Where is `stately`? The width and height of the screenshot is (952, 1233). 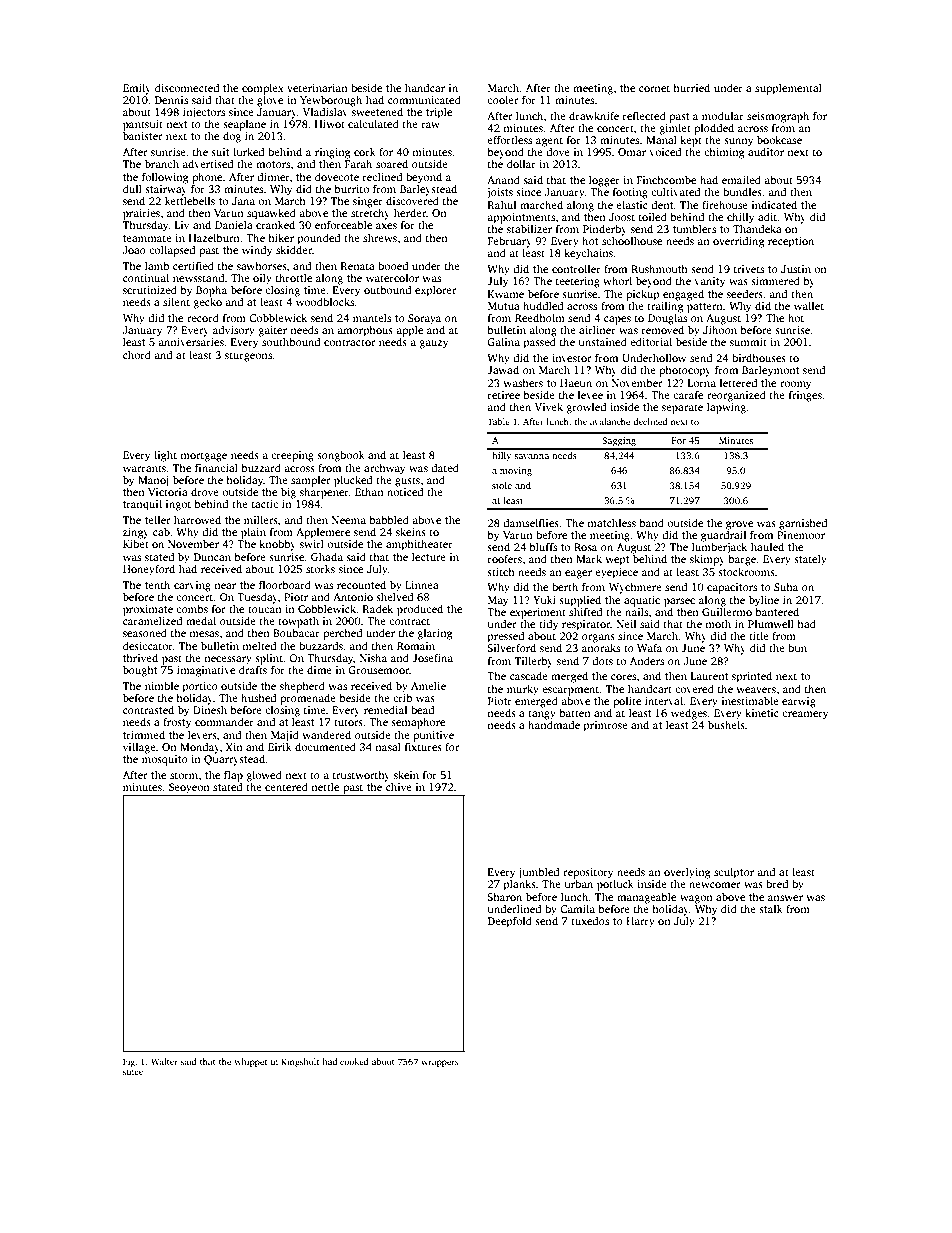
stately is located at coordinates (810, 560).
